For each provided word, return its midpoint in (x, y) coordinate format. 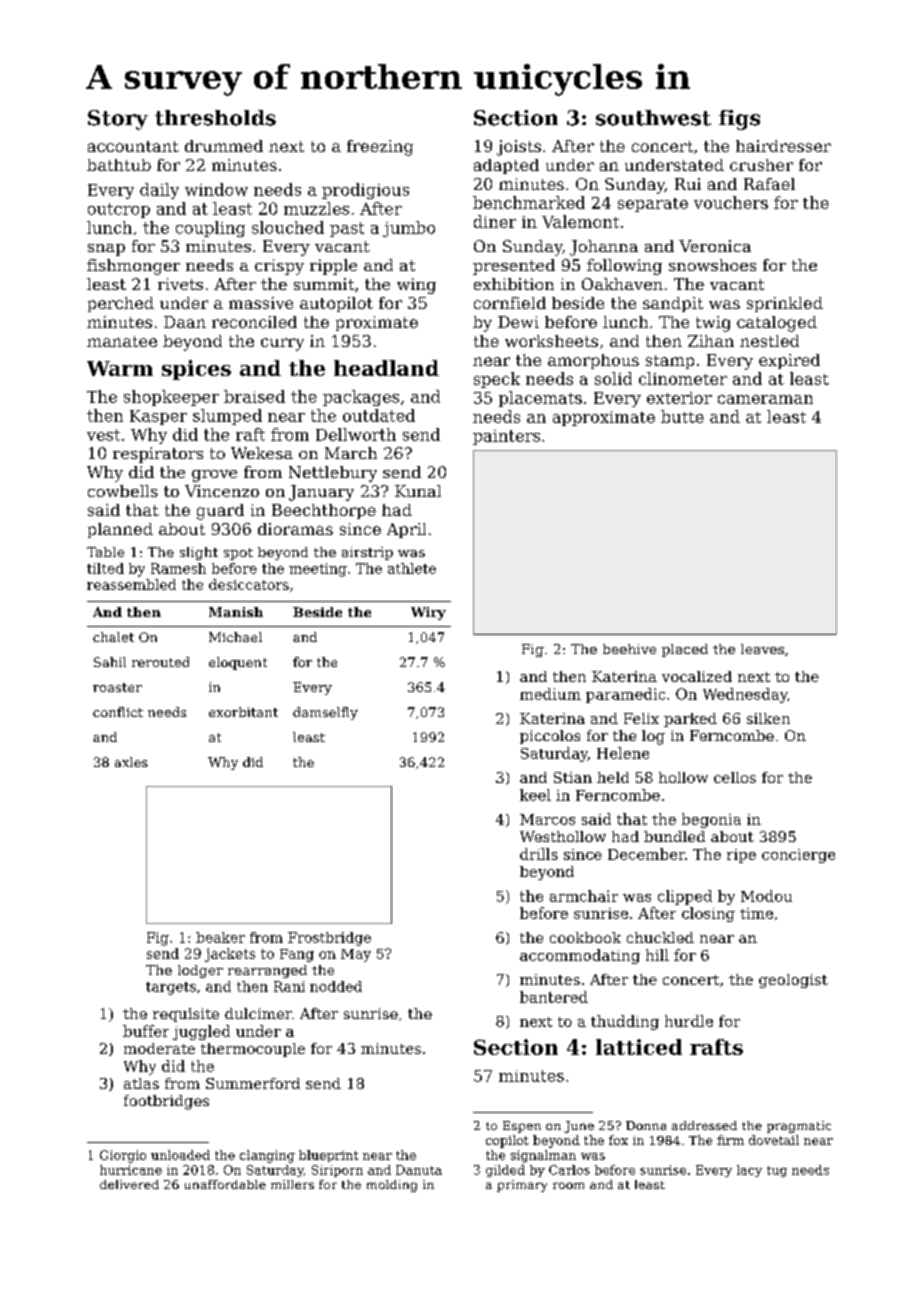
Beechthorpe (324, 511)
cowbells (123, 491)
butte (682, 416)
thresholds (215, 118)
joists (519, 148)
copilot (507, 1141)
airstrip (367, 553)
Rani (289, 986)
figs (739, 120)
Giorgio (123, 1156)
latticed (639, 1047)
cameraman (765, 399)
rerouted (160, 662)
